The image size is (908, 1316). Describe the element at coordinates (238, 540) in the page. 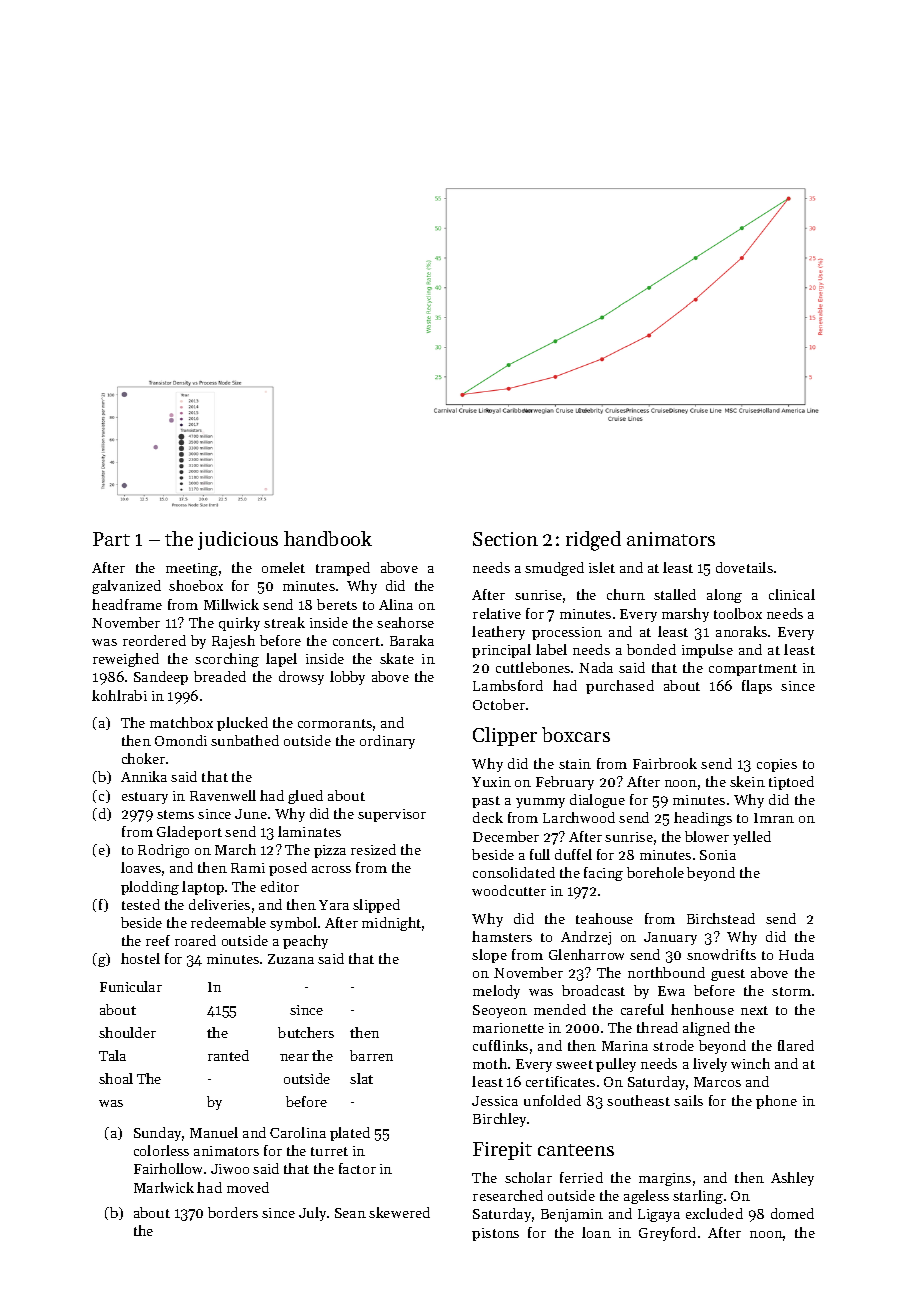

I see `judicious` at that location.
